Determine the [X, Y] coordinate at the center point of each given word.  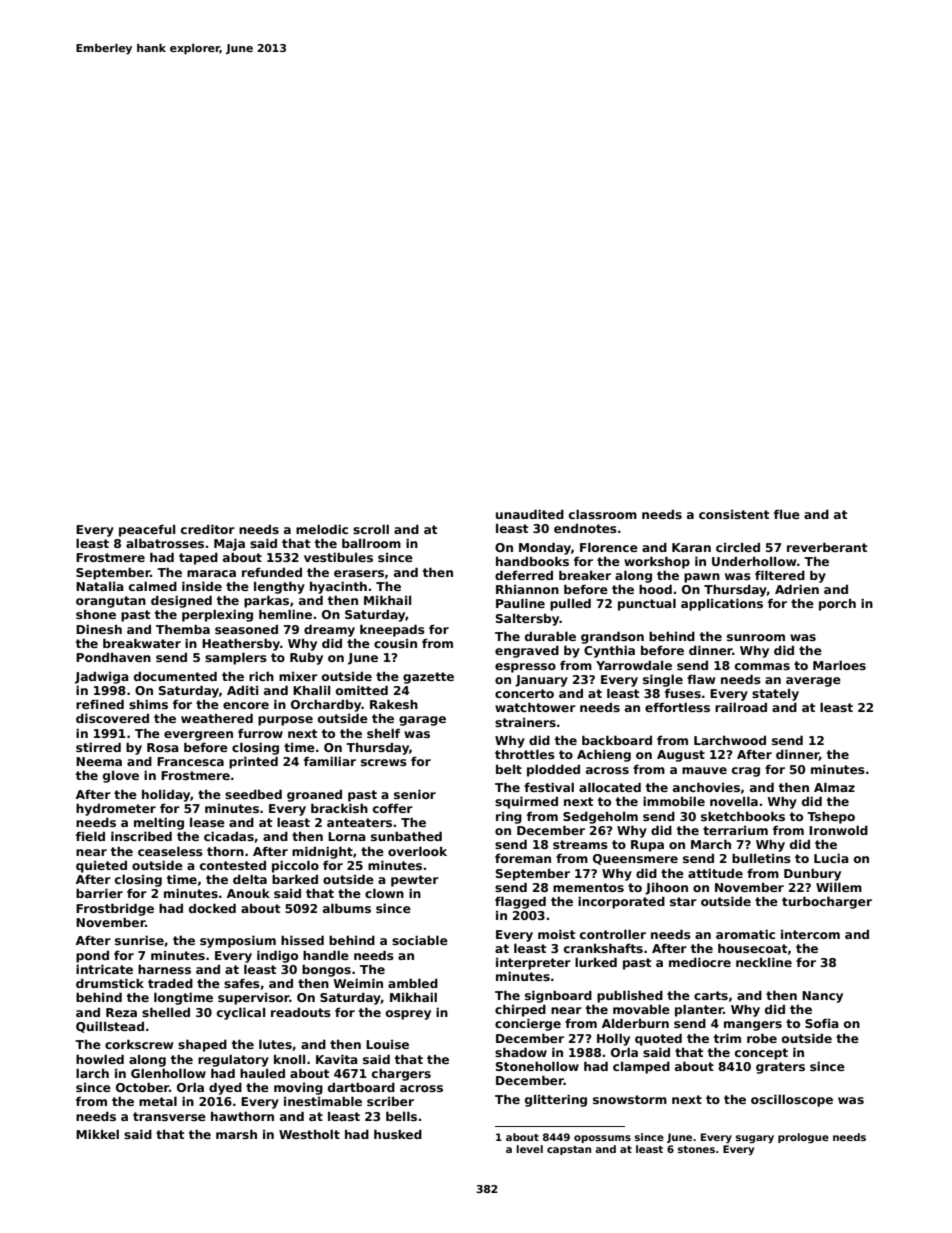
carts [711, 995]
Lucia [831, 858]
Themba [183, 629]
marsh [236, 1134]
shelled [166, 1012]
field [90, 836]
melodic [322, 529]
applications [722, 604]
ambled [413, 983]
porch [837, 605]
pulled [570, 604]
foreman [523, 858]
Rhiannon [527, 589]
